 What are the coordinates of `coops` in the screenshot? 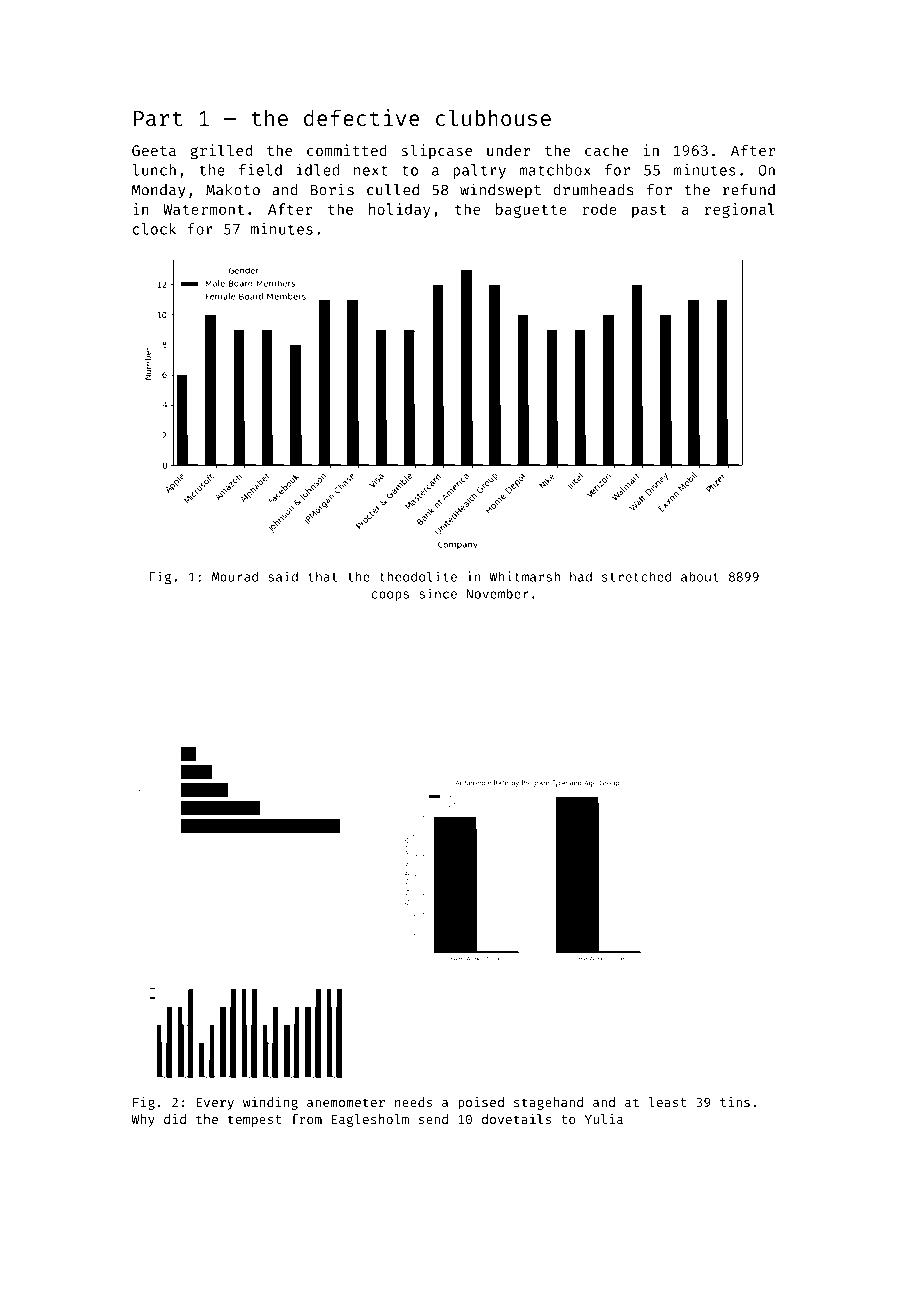 It's located at (390, 596).
